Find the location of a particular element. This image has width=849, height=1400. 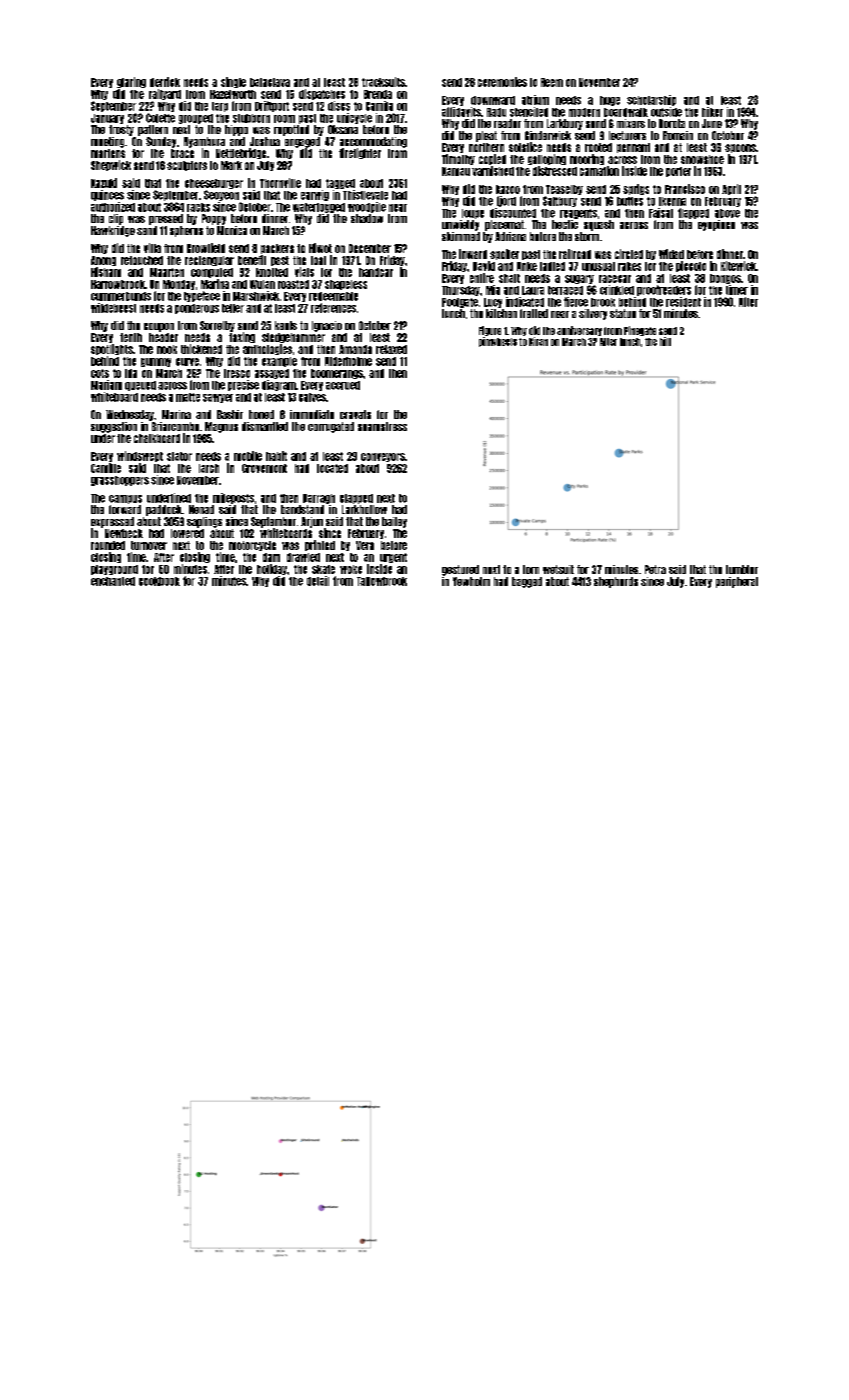

seamstress is located at coordinates (382, 426).
